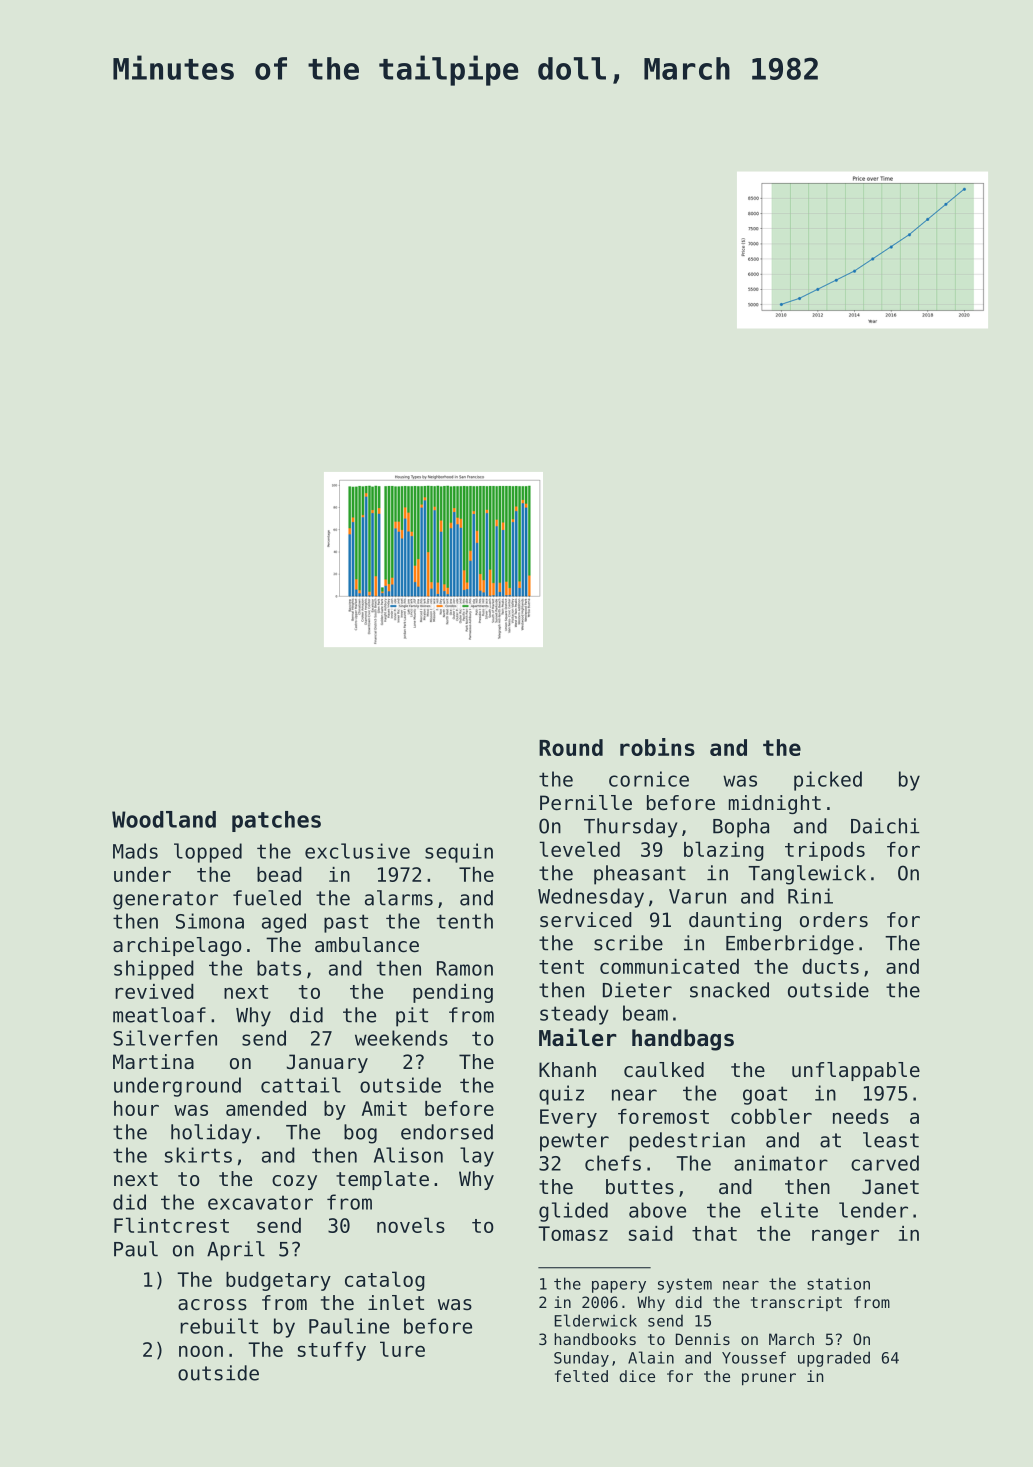 Image resolution: width=1033 pixels, height=1467 pixels. I want to click on patches, so click(276, 821).
